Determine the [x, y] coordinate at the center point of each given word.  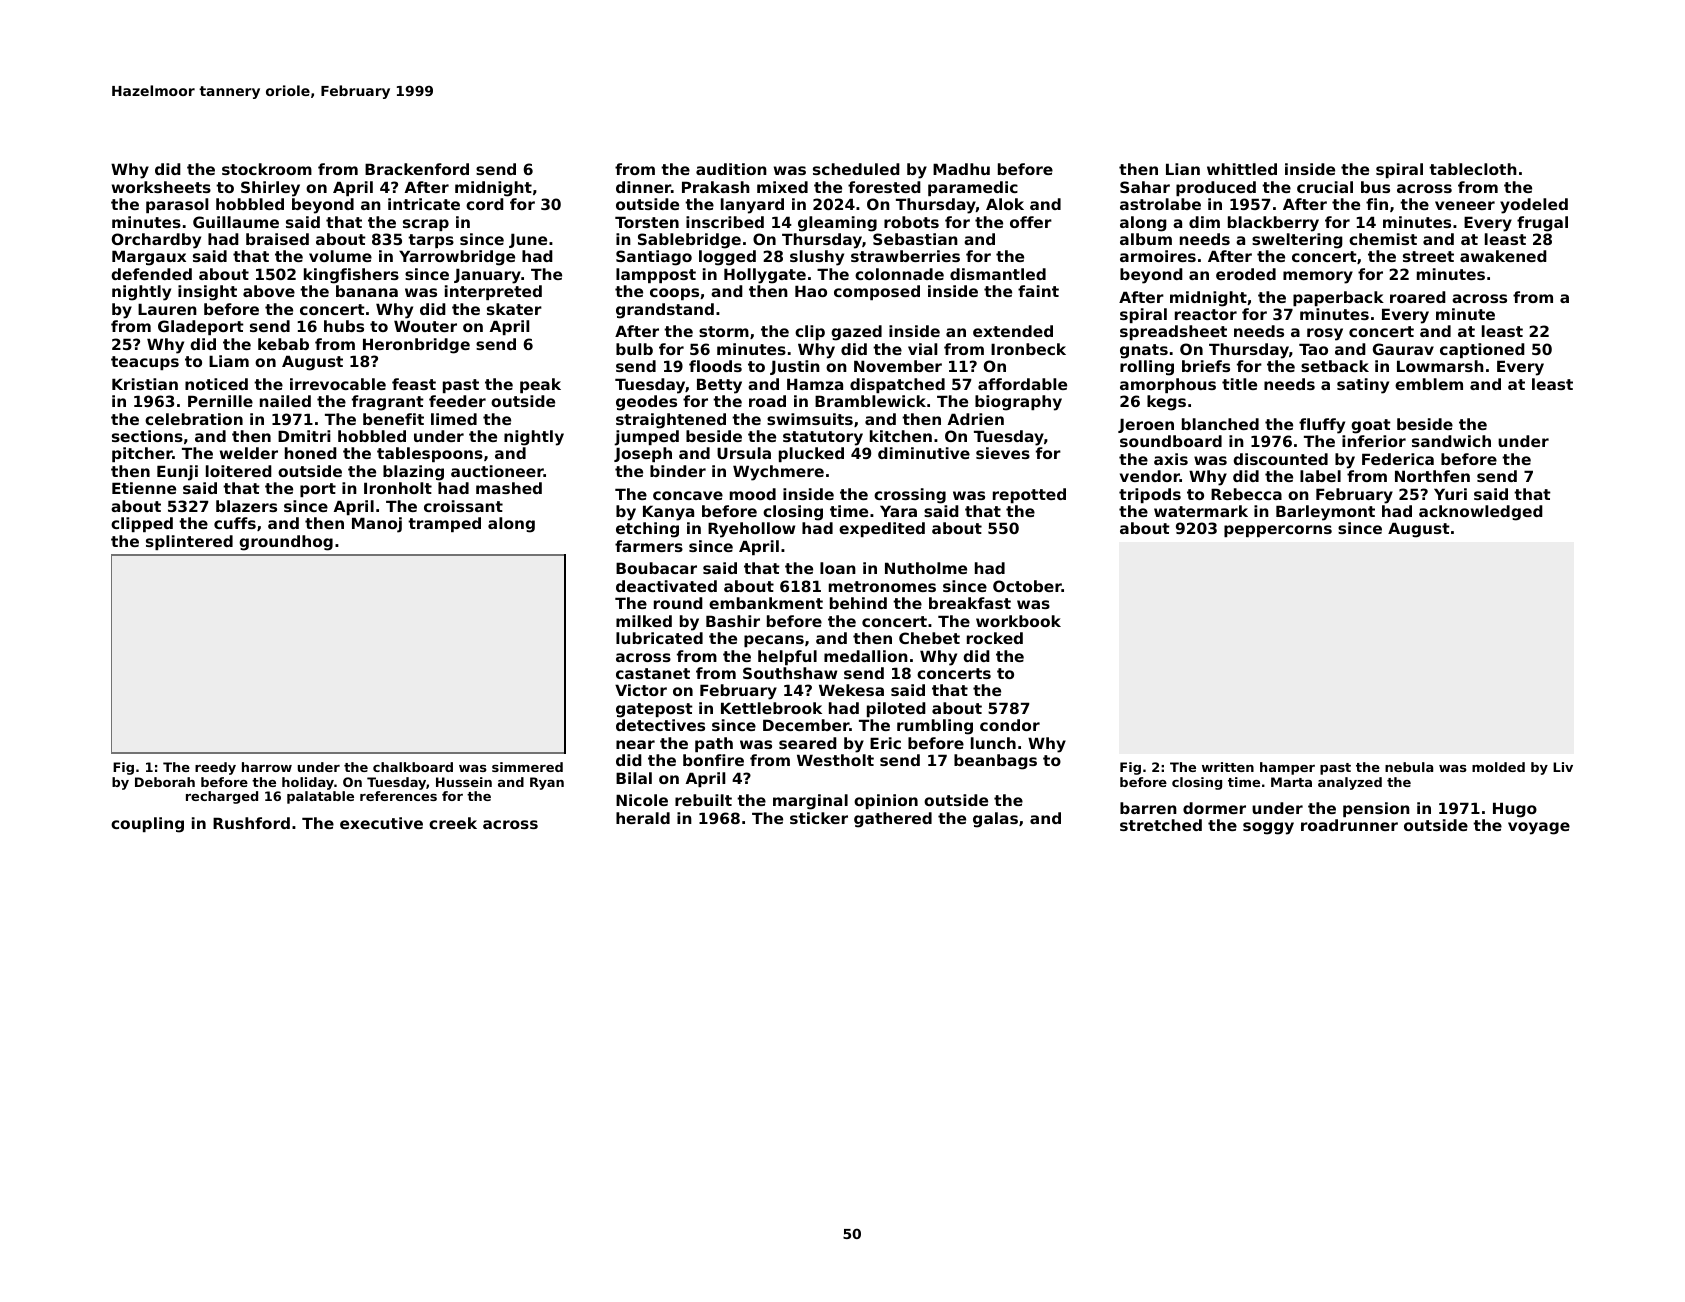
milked [644, 621]
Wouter [425, 326]
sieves [1003, 453]
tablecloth [1473, 169]
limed [454, 419]
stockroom [267, 169]
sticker [819, 818]
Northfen [1432, 476]
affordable [1022, 384]
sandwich [1451, 441]
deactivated [666, 586]
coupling [147, 825]
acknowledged [1481, 513]
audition [731, 169]
